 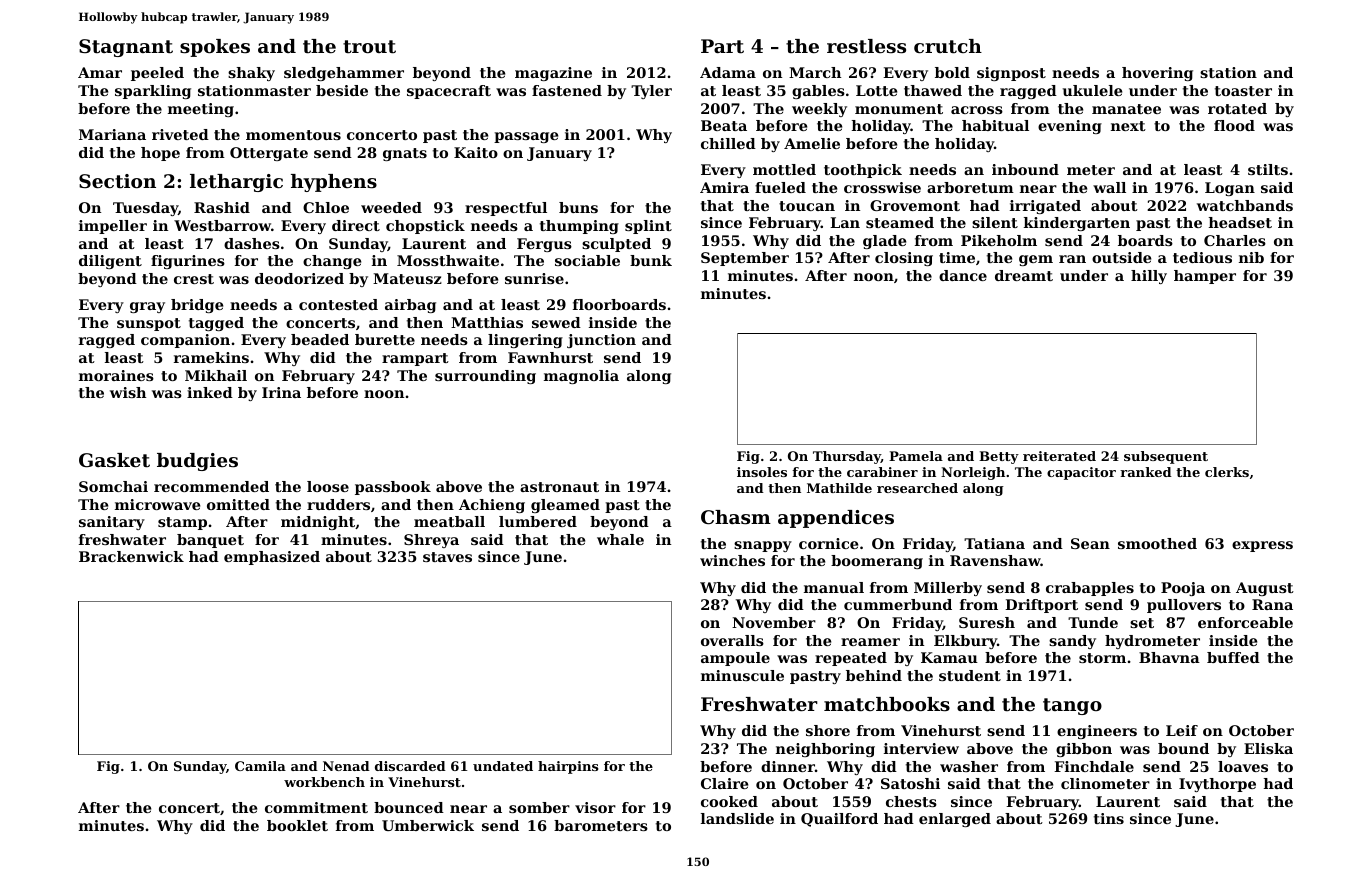 What do you see at coordinates (272, 558) in the page?
I see `emphasized` at bounding box center [272, 558].
